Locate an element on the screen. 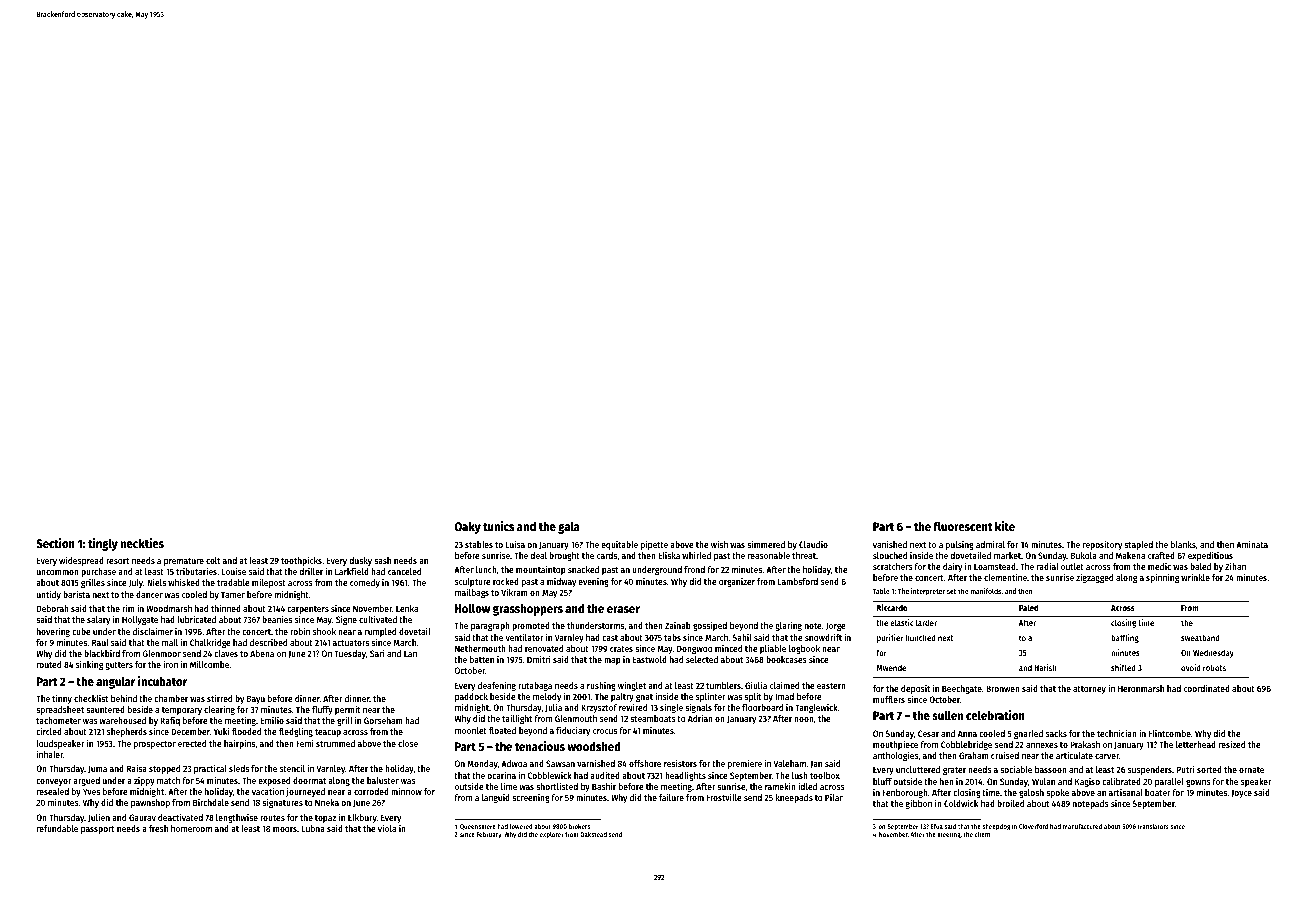  gutters is located at coordinates (119, 666).
